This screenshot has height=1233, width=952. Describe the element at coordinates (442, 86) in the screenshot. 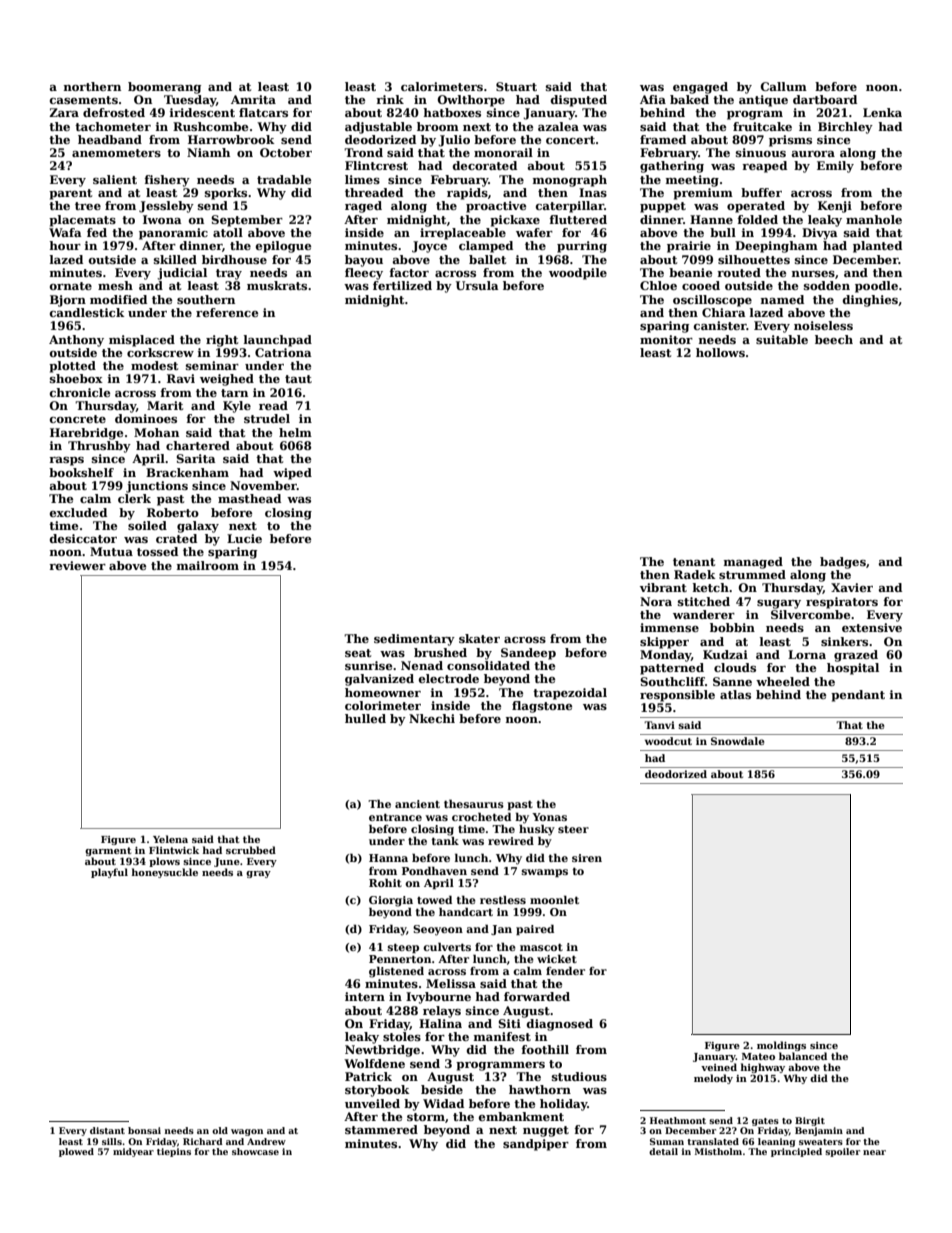

I see `calorimeters` at that location.
